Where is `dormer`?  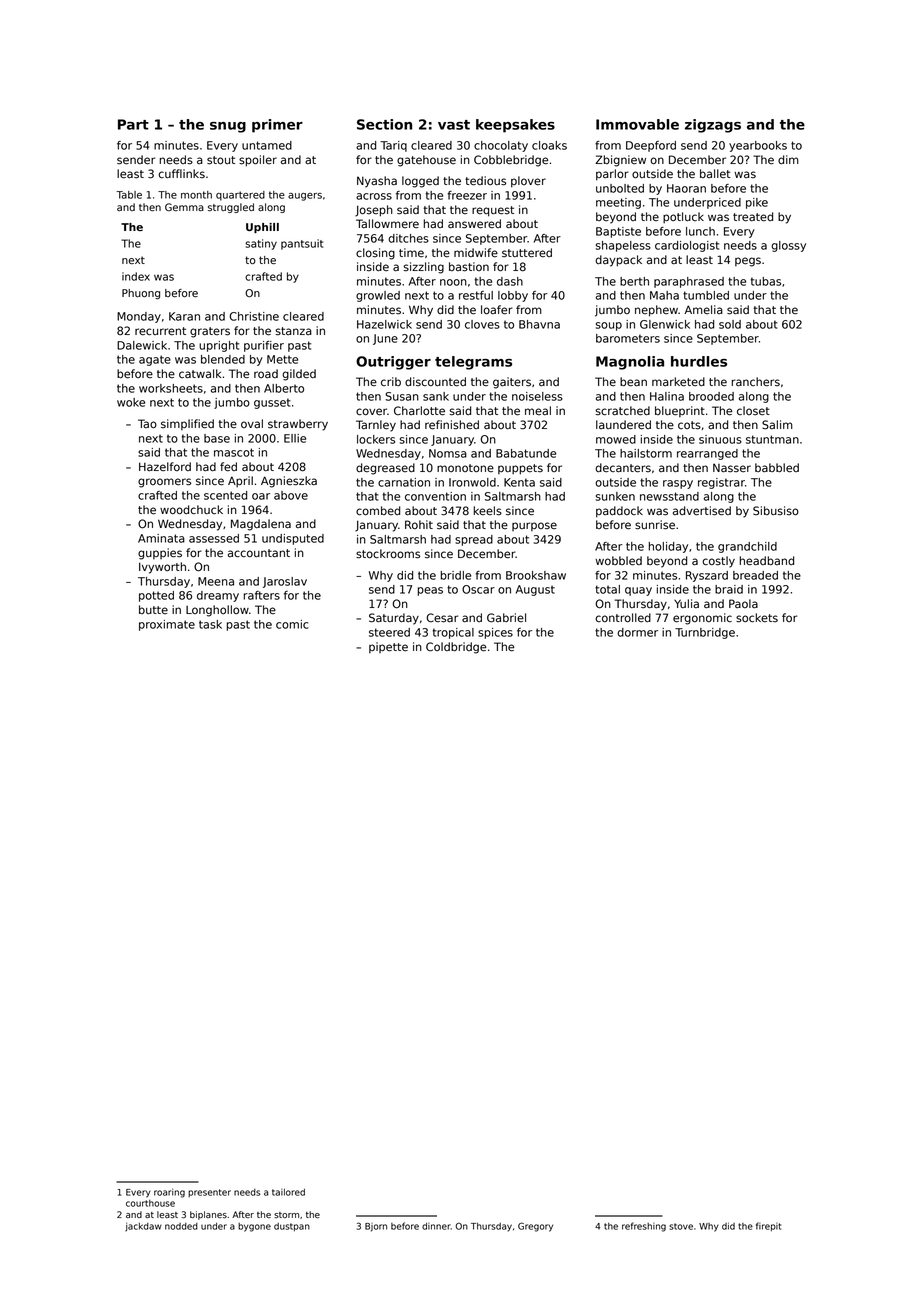 dormer is located at coordinates (637, 632).
